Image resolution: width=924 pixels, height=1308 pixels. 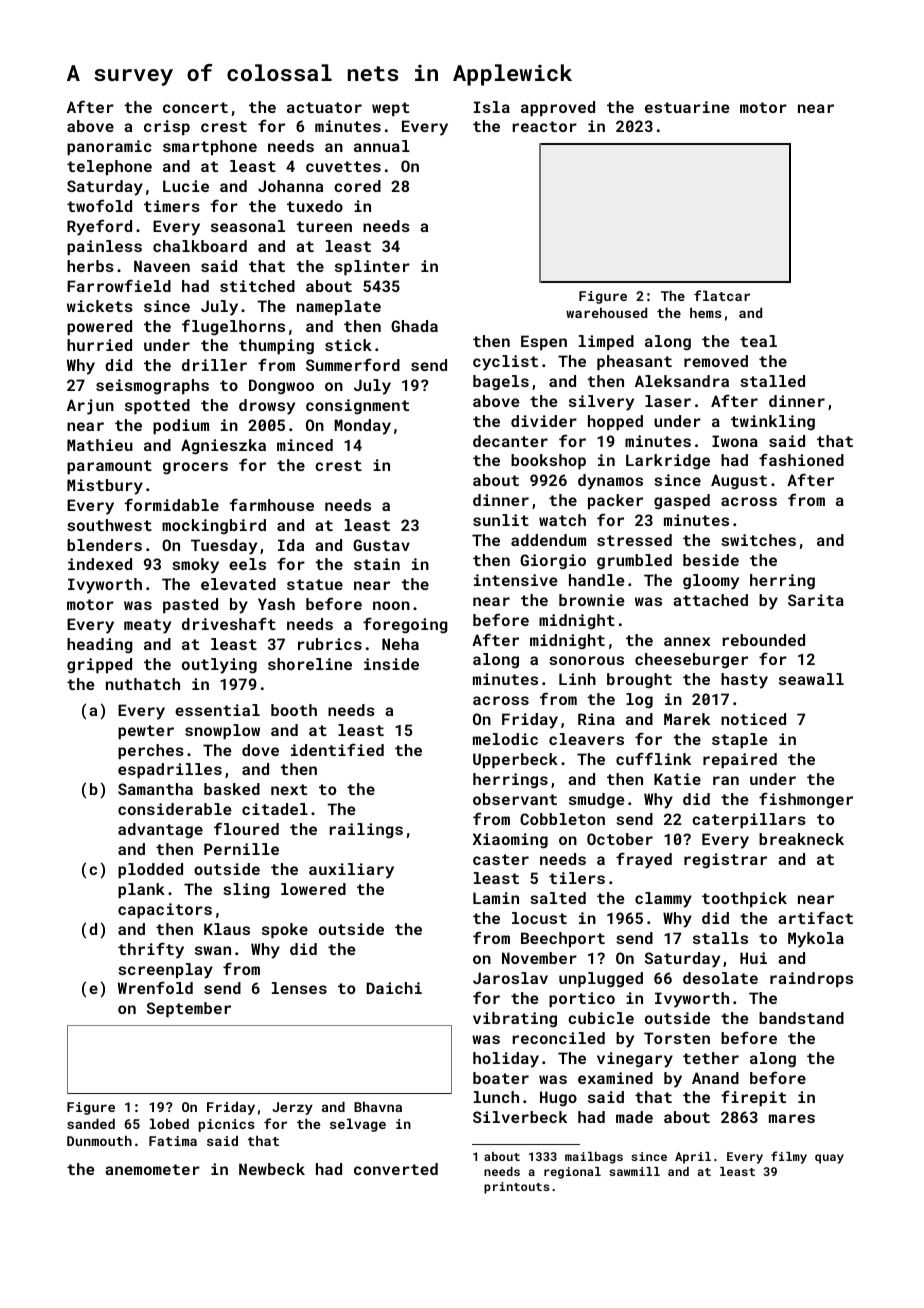 What do you see at coordinates (829, 1159) in the screenshot?
I see `quay` at bounding box center [829, 1159].
